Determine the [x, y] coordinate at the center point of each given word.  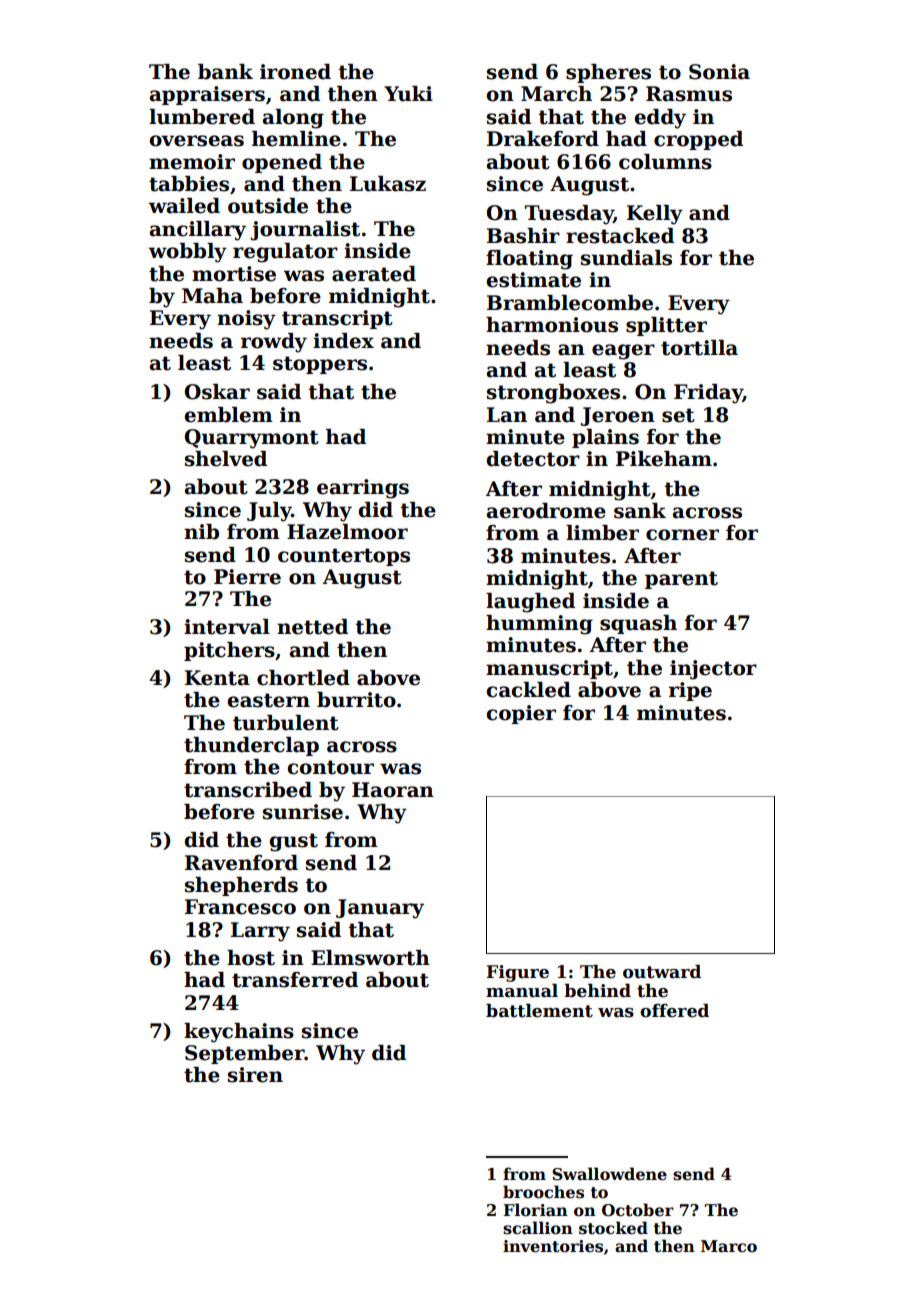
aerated [374, 274]
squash [638, 624]
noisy [246, 320]
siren [255, 1075]
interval [227, 627]
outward [662, 972]
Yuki [408, 94]
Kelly [655, 215]
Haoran [393, 790]
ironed [295, 72]
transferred [295, 980]
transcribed [248, 790]
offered [674, 1011]
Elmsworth [370, 958]
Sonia [719, 72]
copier [521, 714]
